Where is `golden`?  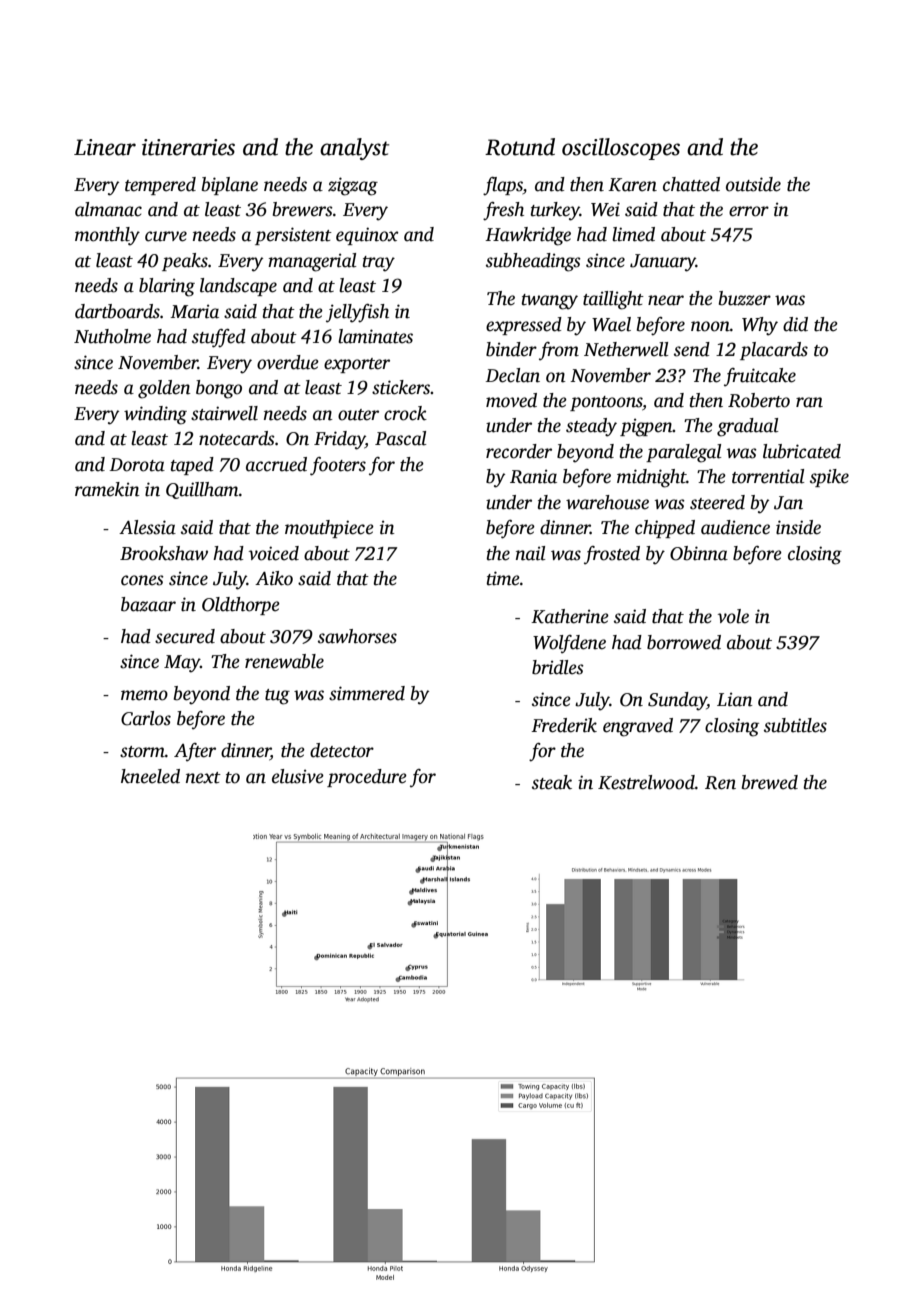 golden is located at coordinates (164, 389).
